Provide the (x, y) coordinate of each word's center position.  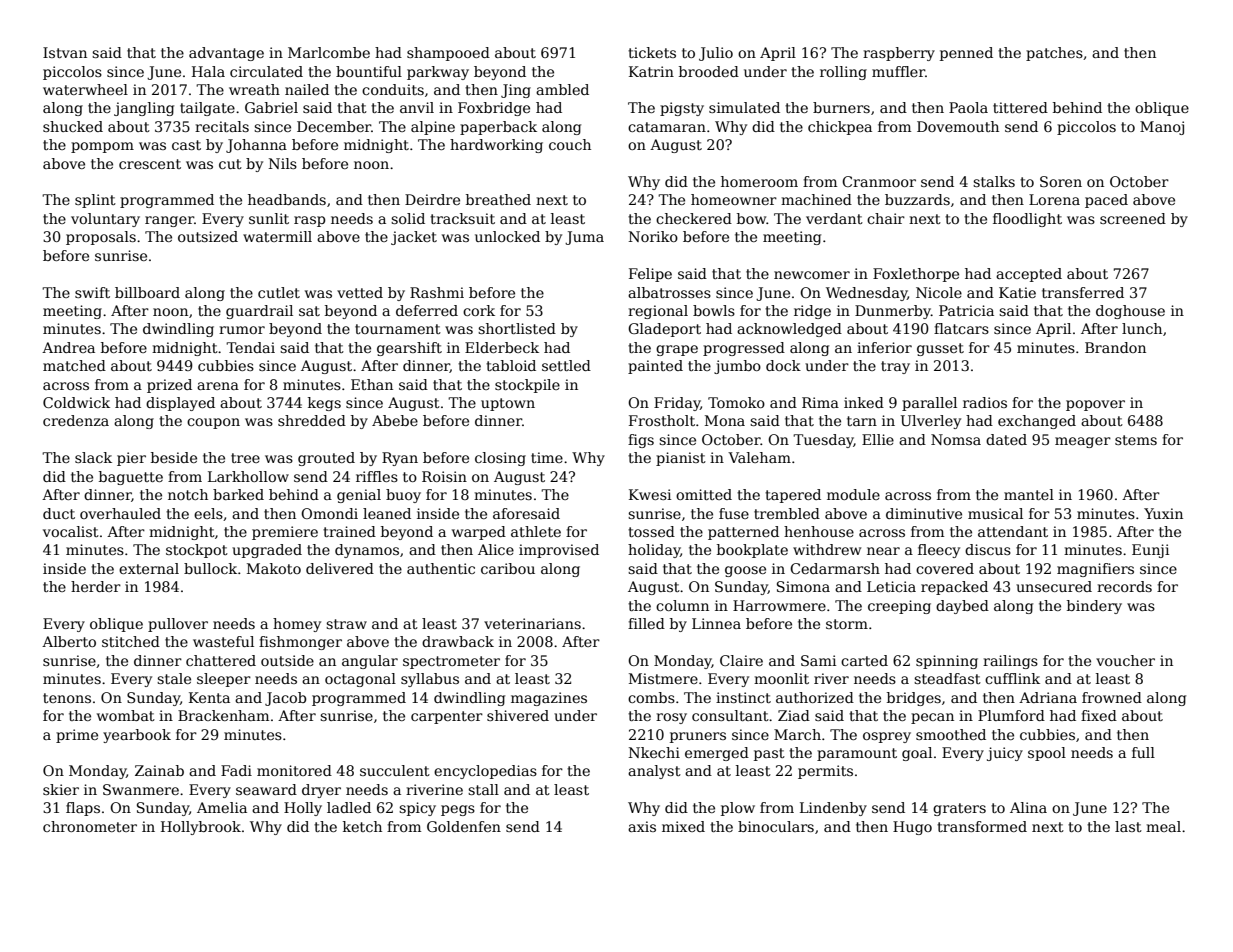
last (1128, 826)
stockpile (527, 386)
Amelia (222, 807)
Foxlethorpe (916, 275)
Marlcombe (329, 52)
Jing (516, 91)
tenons (67, 698)
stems (1136, 440)
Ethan (372, 384)
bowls (714, 310)
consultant (730, 715)
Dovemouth (958, 126)
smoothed (951, 734)
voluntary (105, 220)
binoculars (776, 826)
